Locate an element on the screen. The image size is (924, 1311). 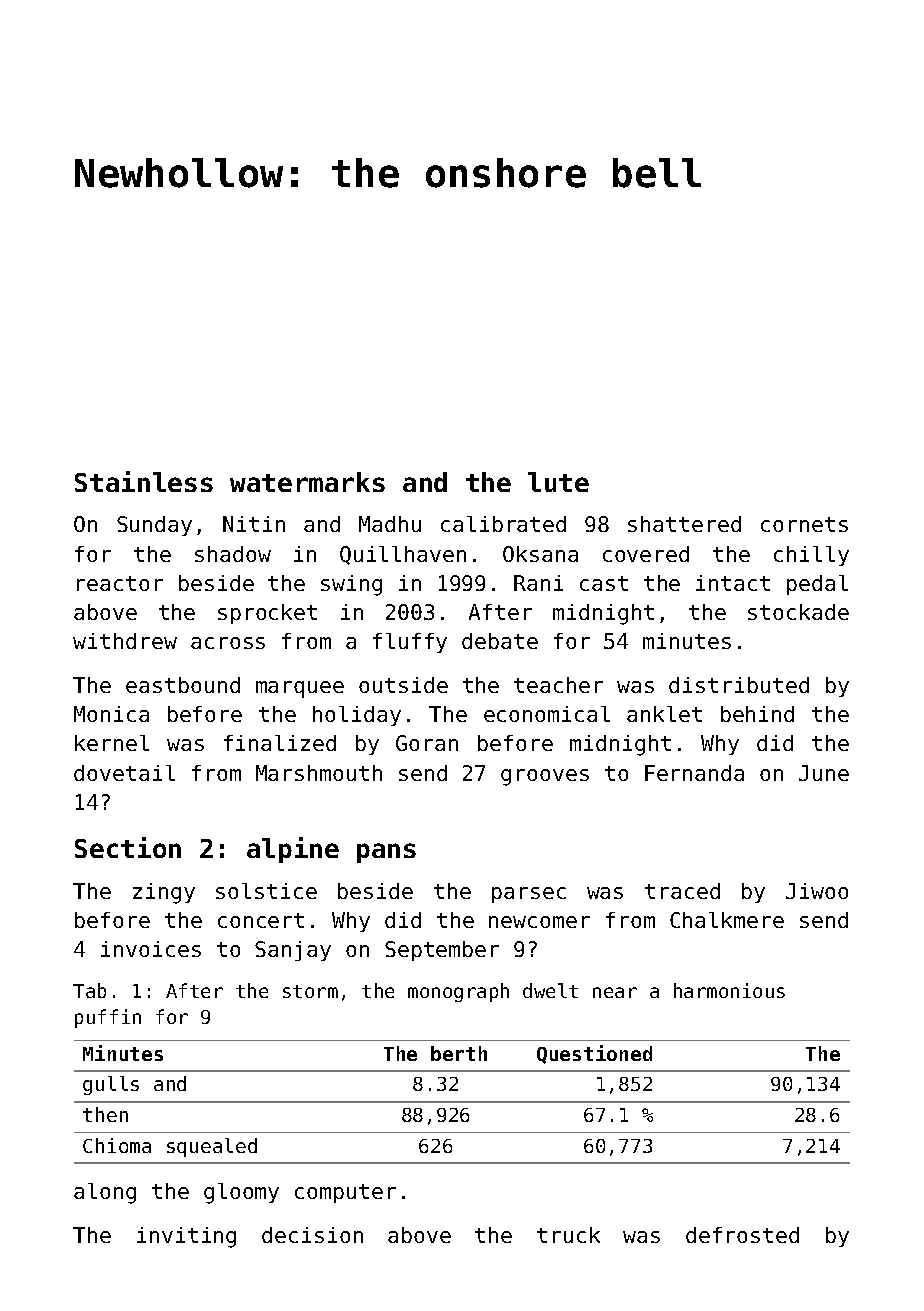
stockade is located at coordinates (798, 612).
